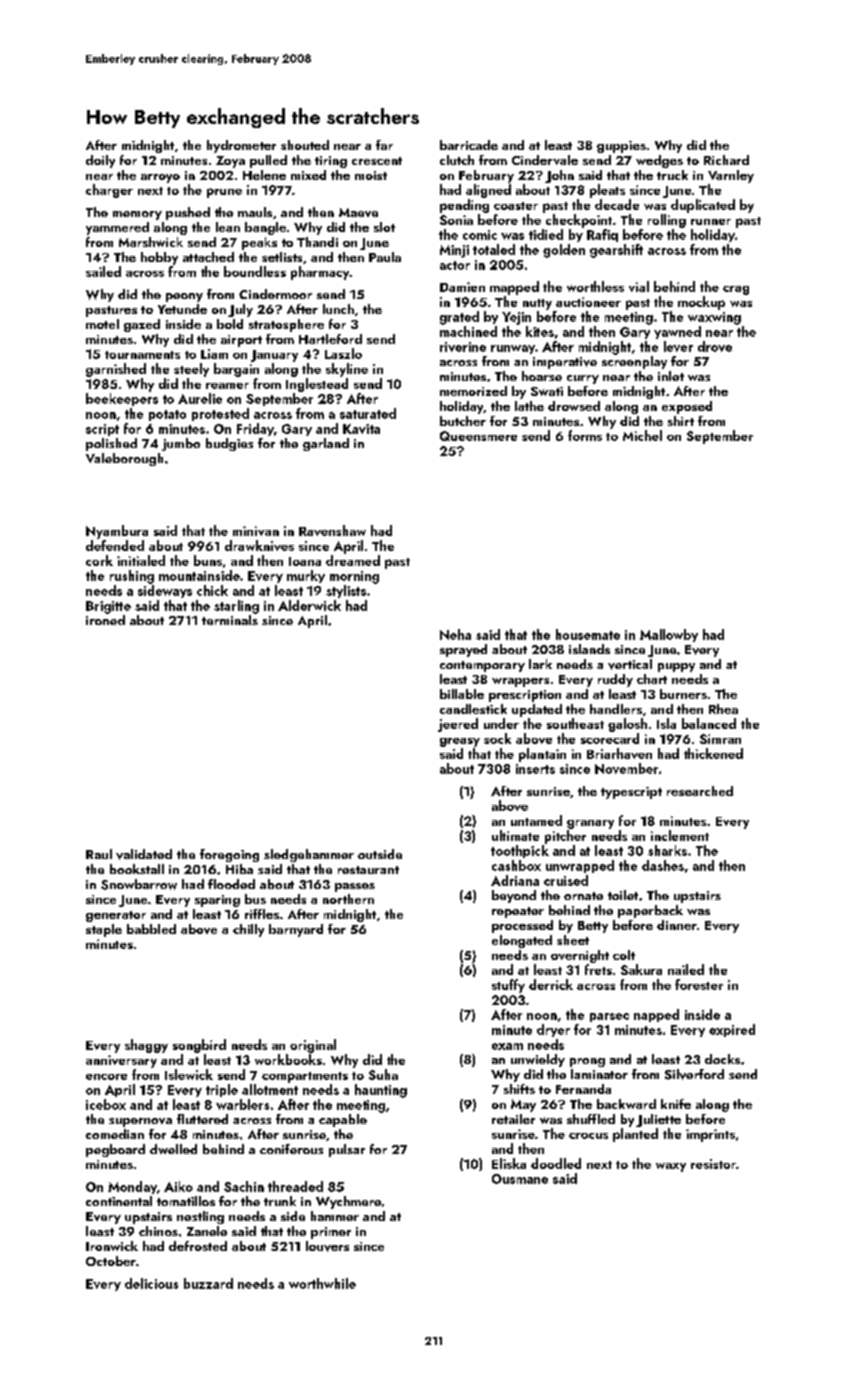 The image size is (849, 1400). Describe the element at coordinates (117, 532) in the screenshot. I see `Nyambura` at that location.
